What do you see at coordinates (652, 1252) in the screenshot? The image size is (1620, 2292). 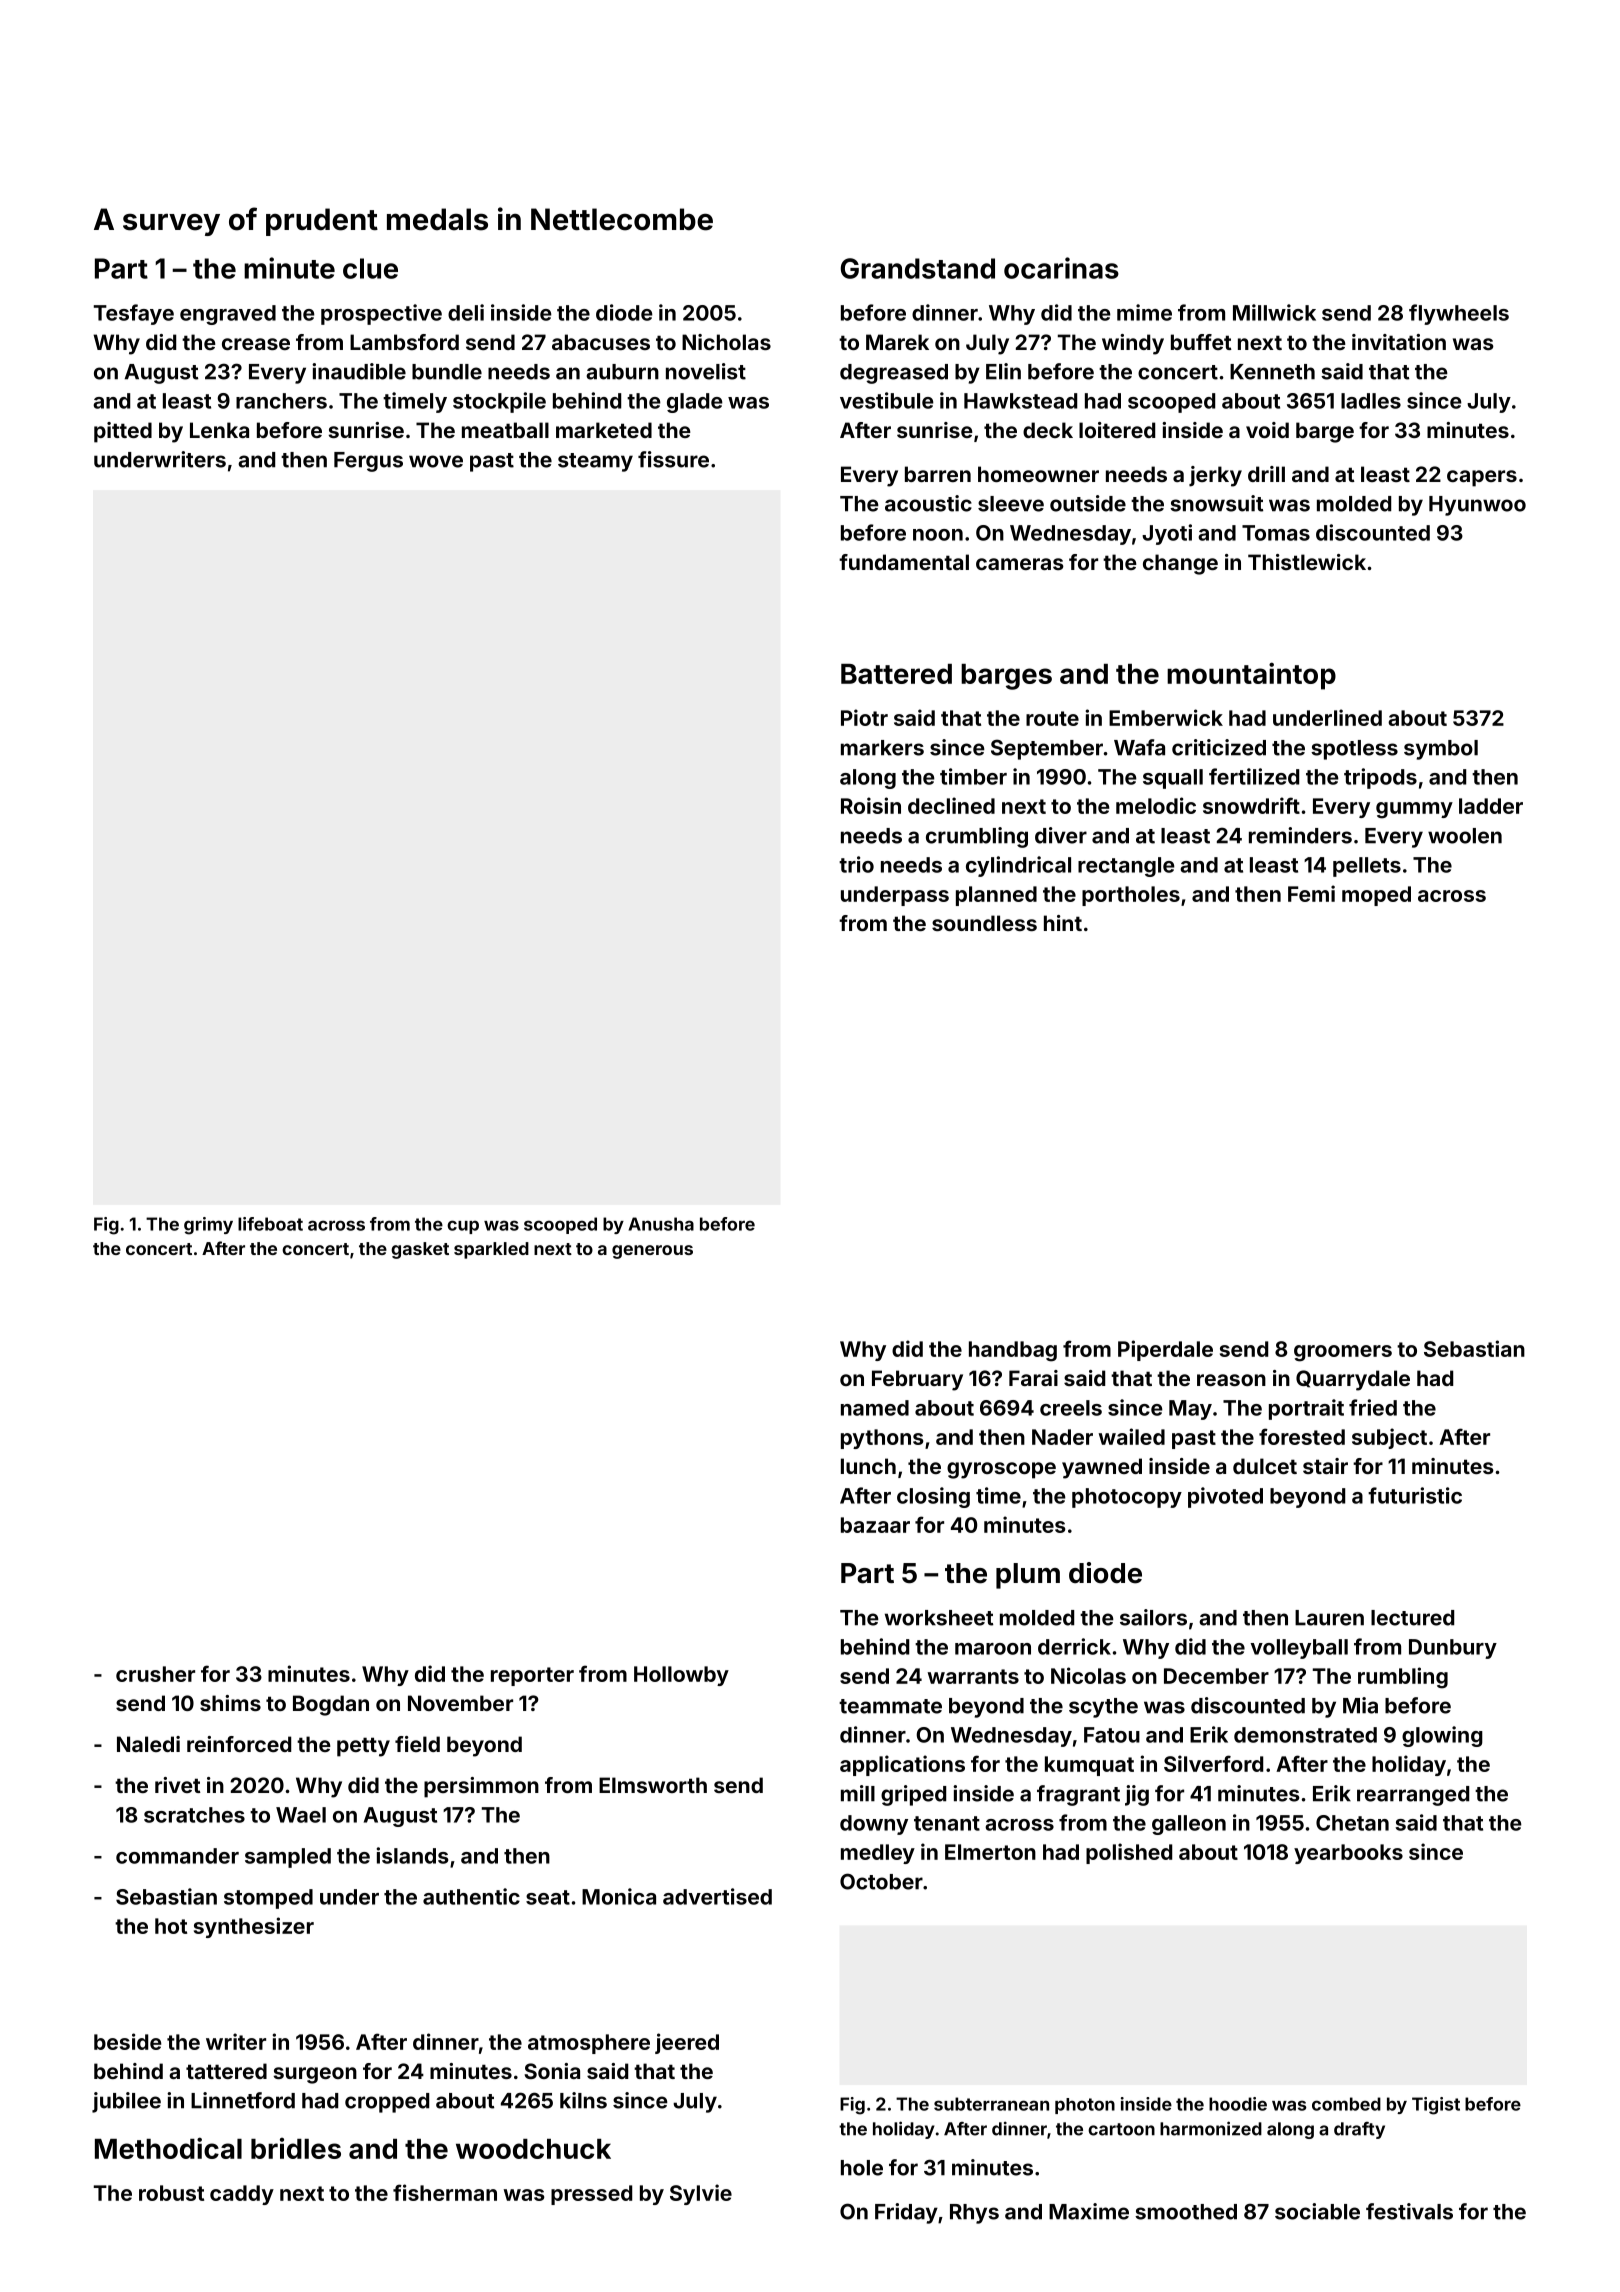 I see `generous` at bounding box center [652, 1252].
